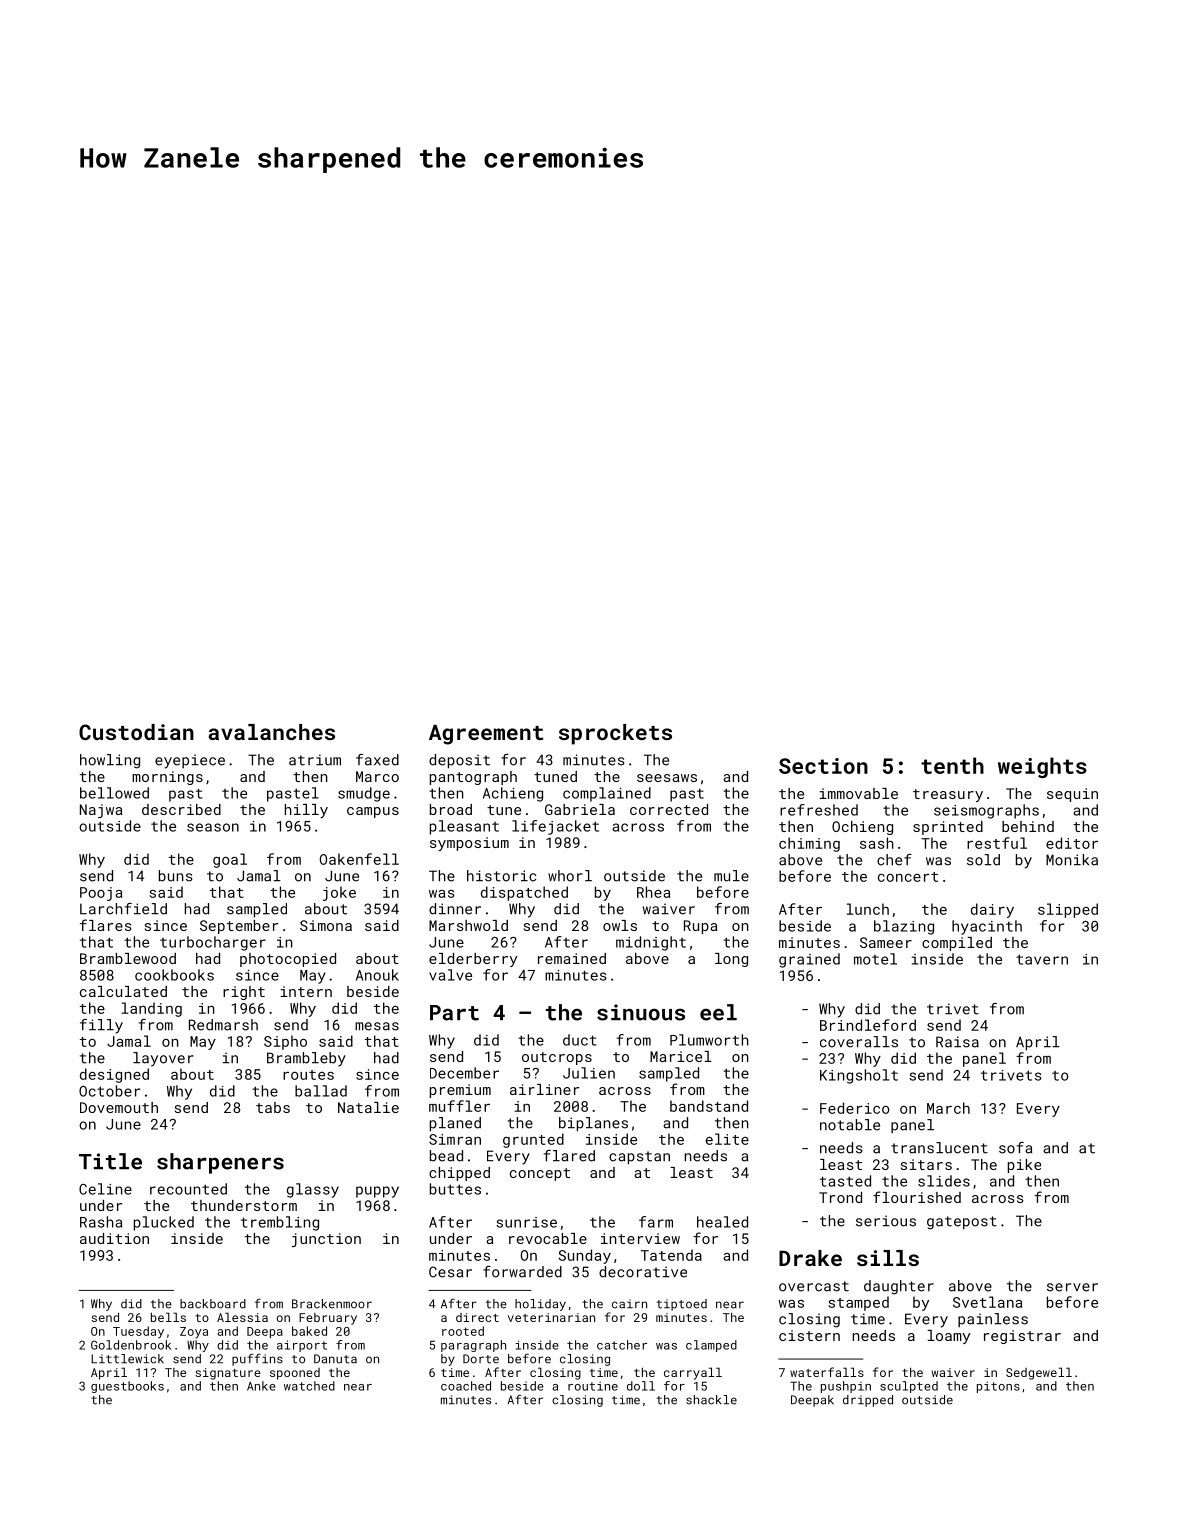 This image has height=1524, width=1178. Describe the element at coordinates (669, 809) in the image. I see `corrected` at that location.
